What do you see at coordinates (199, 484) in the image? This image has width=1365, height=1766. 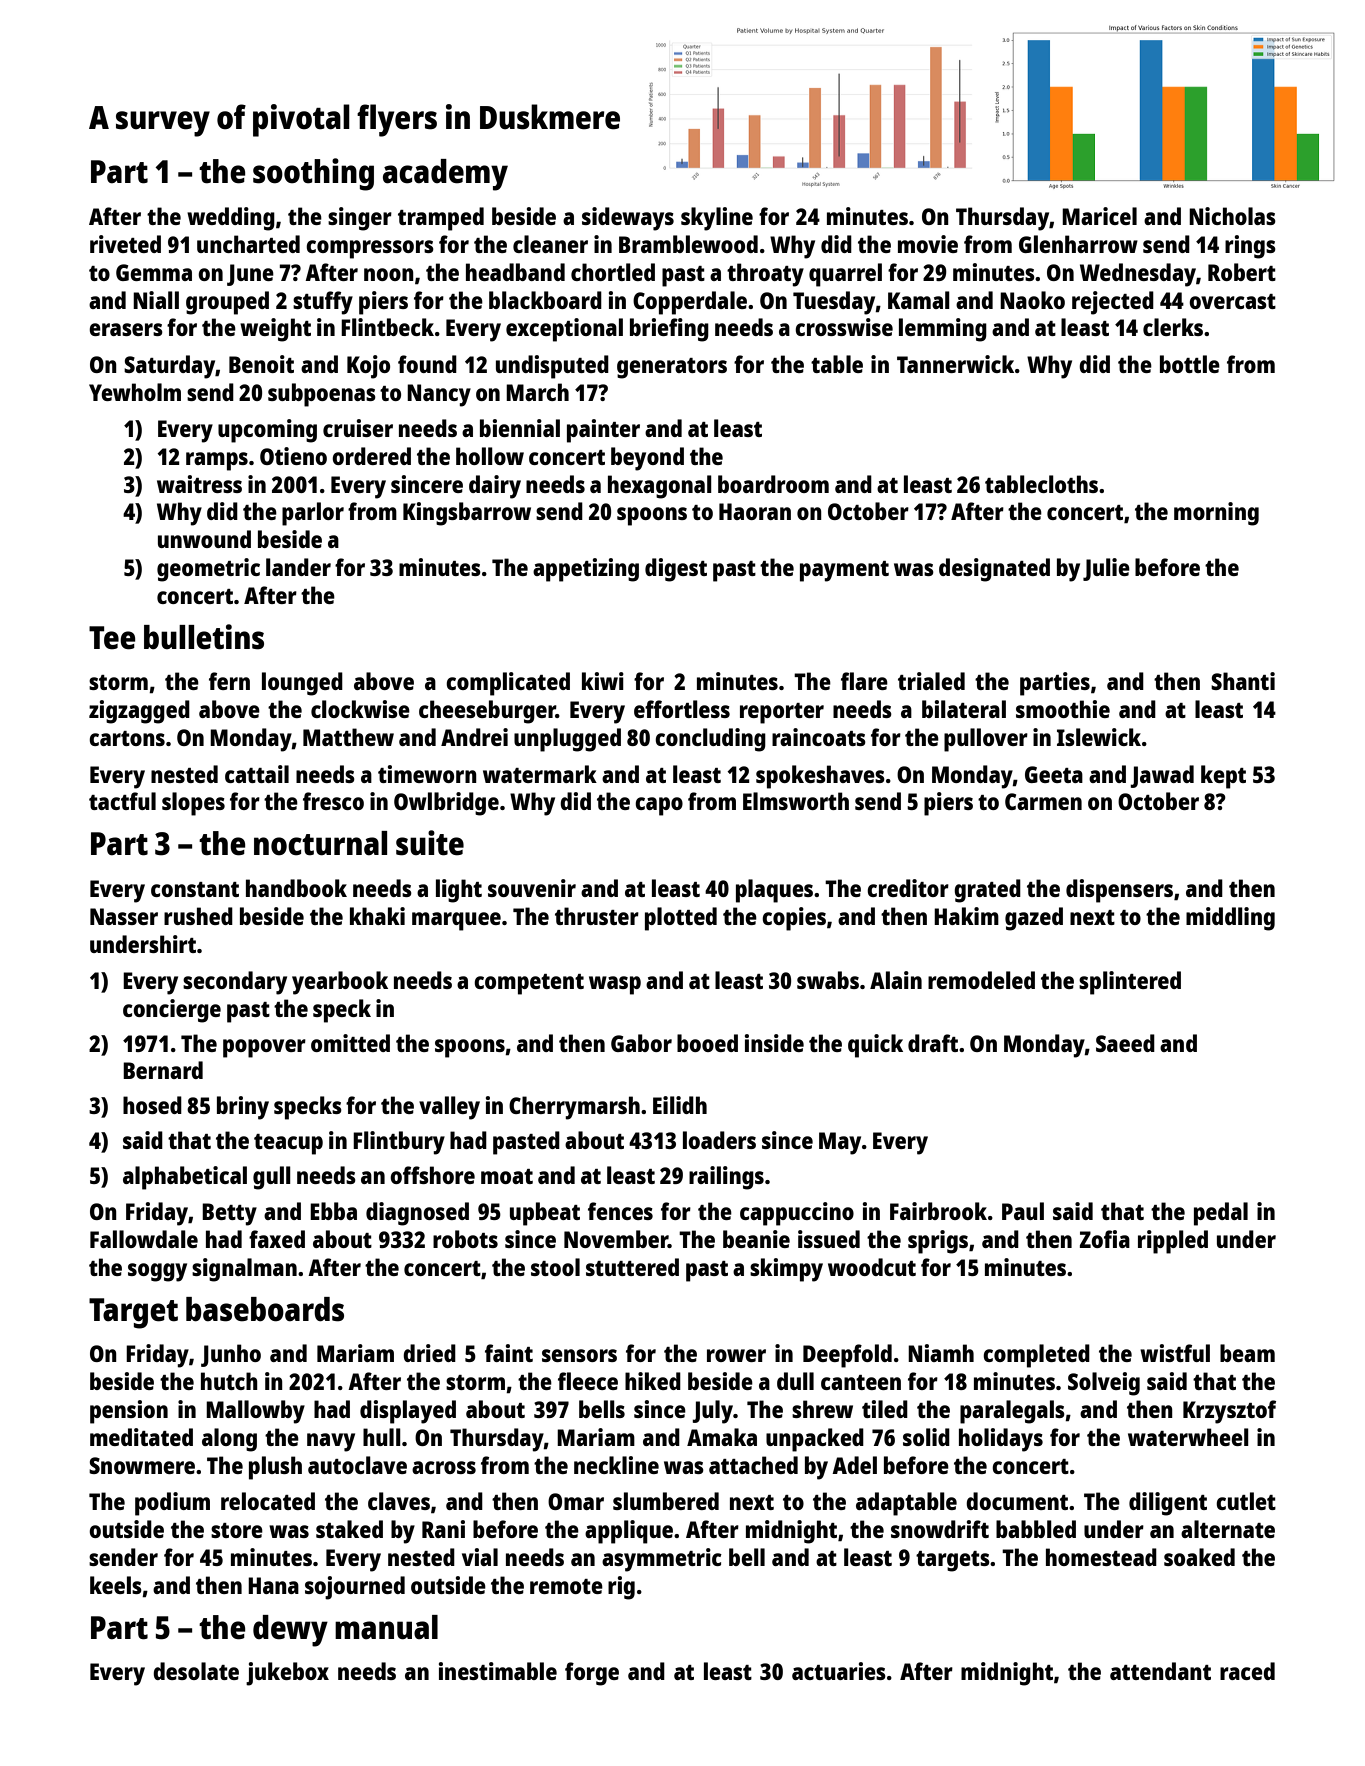 I see `waitress` at bounding box center [199, 484].
